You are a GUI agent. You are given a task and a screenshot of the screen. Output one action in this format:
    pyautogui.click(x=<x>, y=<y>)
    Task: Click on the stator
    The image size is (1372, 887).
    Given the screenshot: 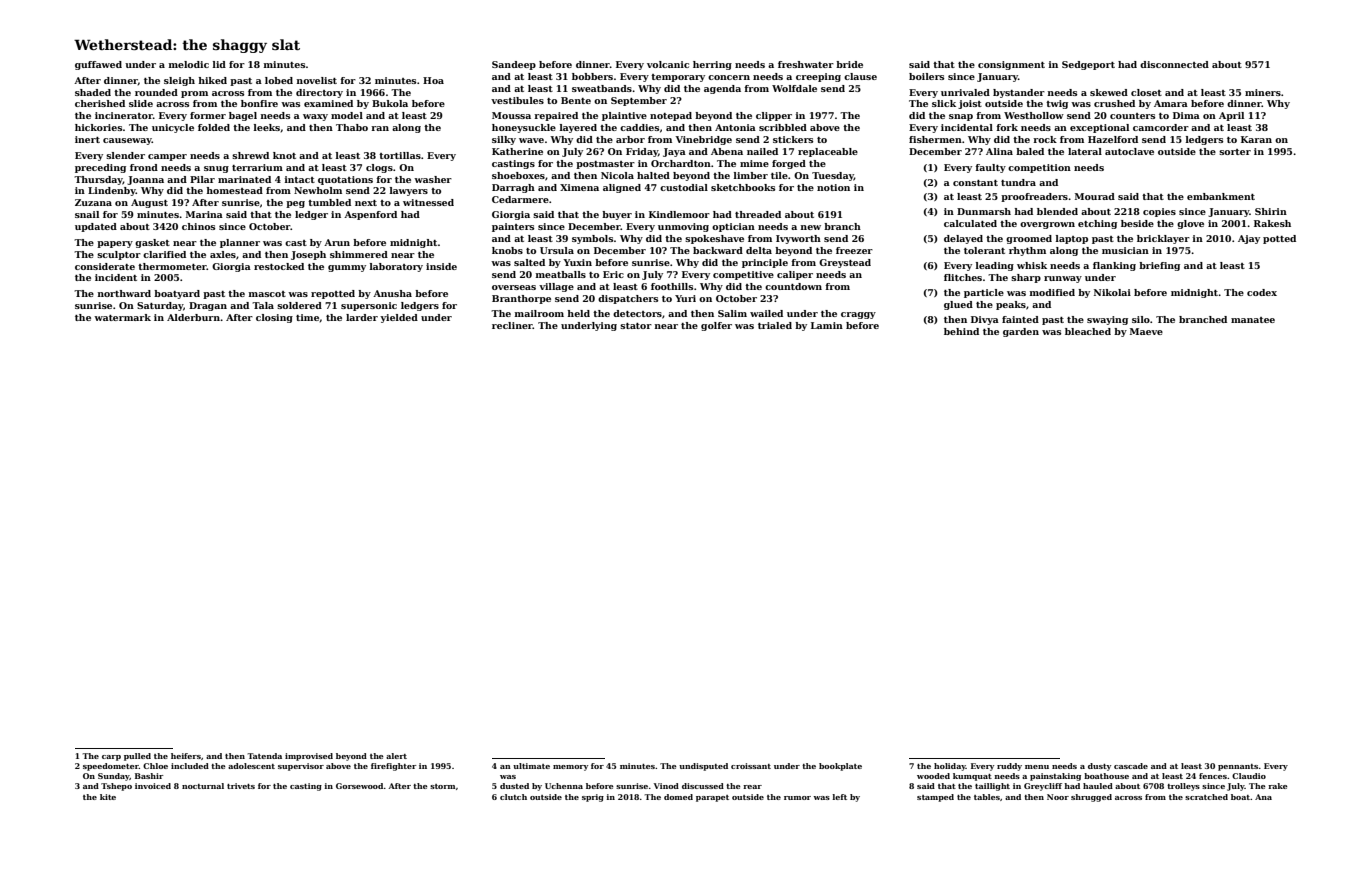 What is the action you would take?
    pyautogui.click(x=636, y=326)
